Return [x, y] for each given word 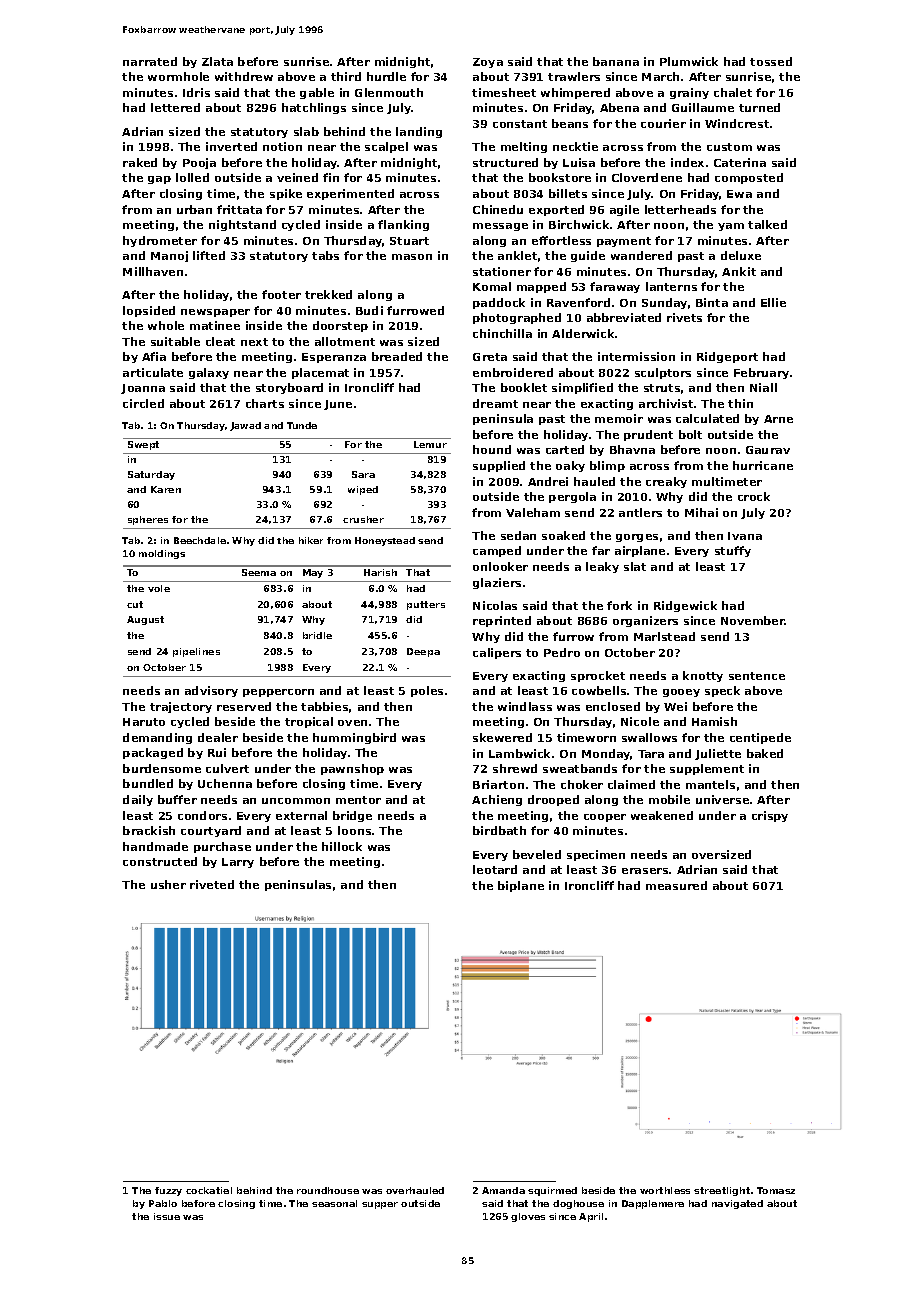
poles [427, 691]
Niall [763, 387]
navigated [737, 1204]
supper [380, 1205]
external [301, 815]
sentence [757, 676]
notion [282, 146]
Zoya [488, 63]
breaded [397, 356]
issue [167, 1216]
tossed [771, 61]
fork [619, 605]
